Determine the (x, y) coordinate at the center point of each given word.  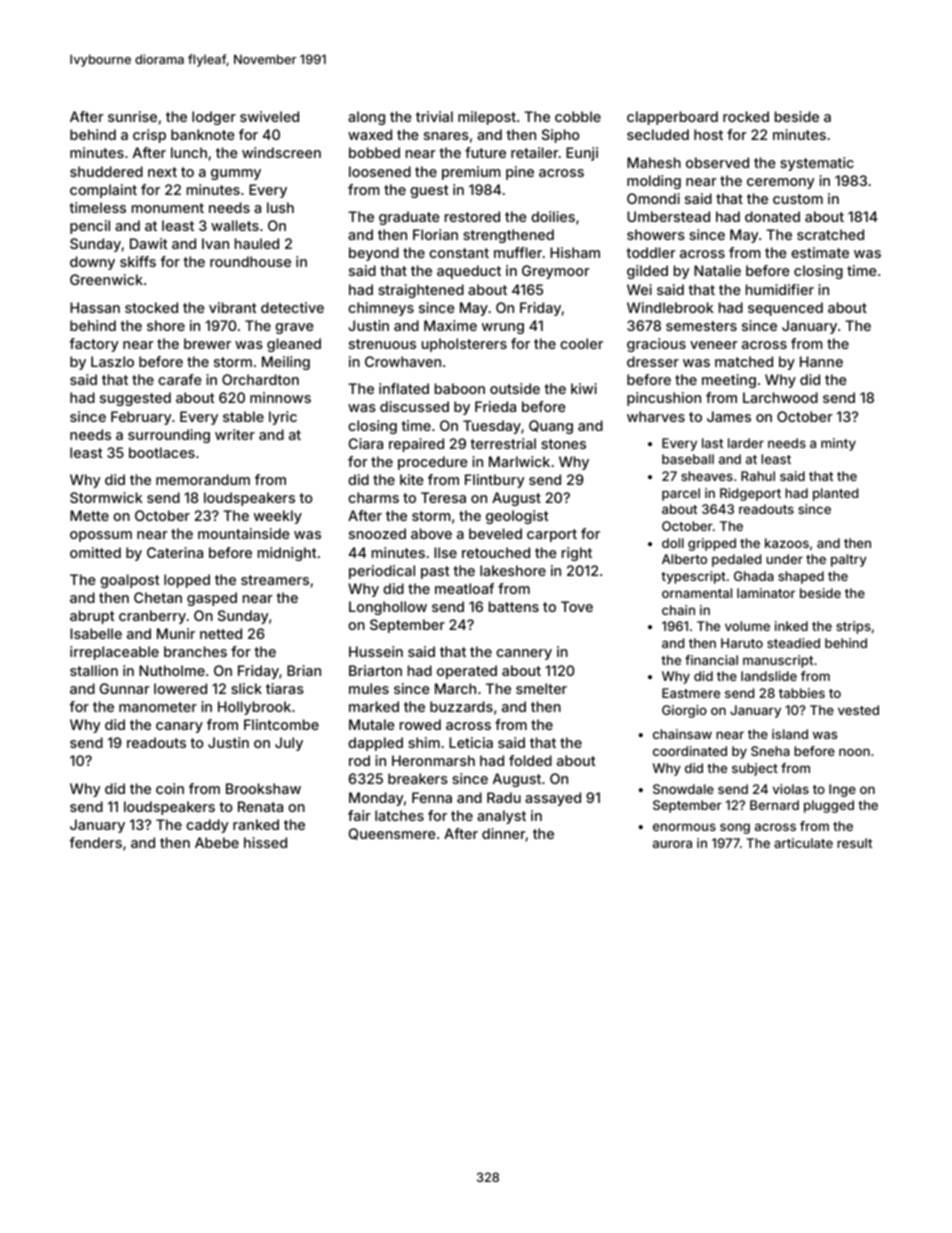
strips (853, 627)
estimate (820, 252)
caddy (207, 826)
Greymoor (556, 272)
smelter (541, 688)
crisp (149, 136)
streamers (275, 580)
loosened (380, 171)
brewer (207, 343)
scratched (830, 234)
